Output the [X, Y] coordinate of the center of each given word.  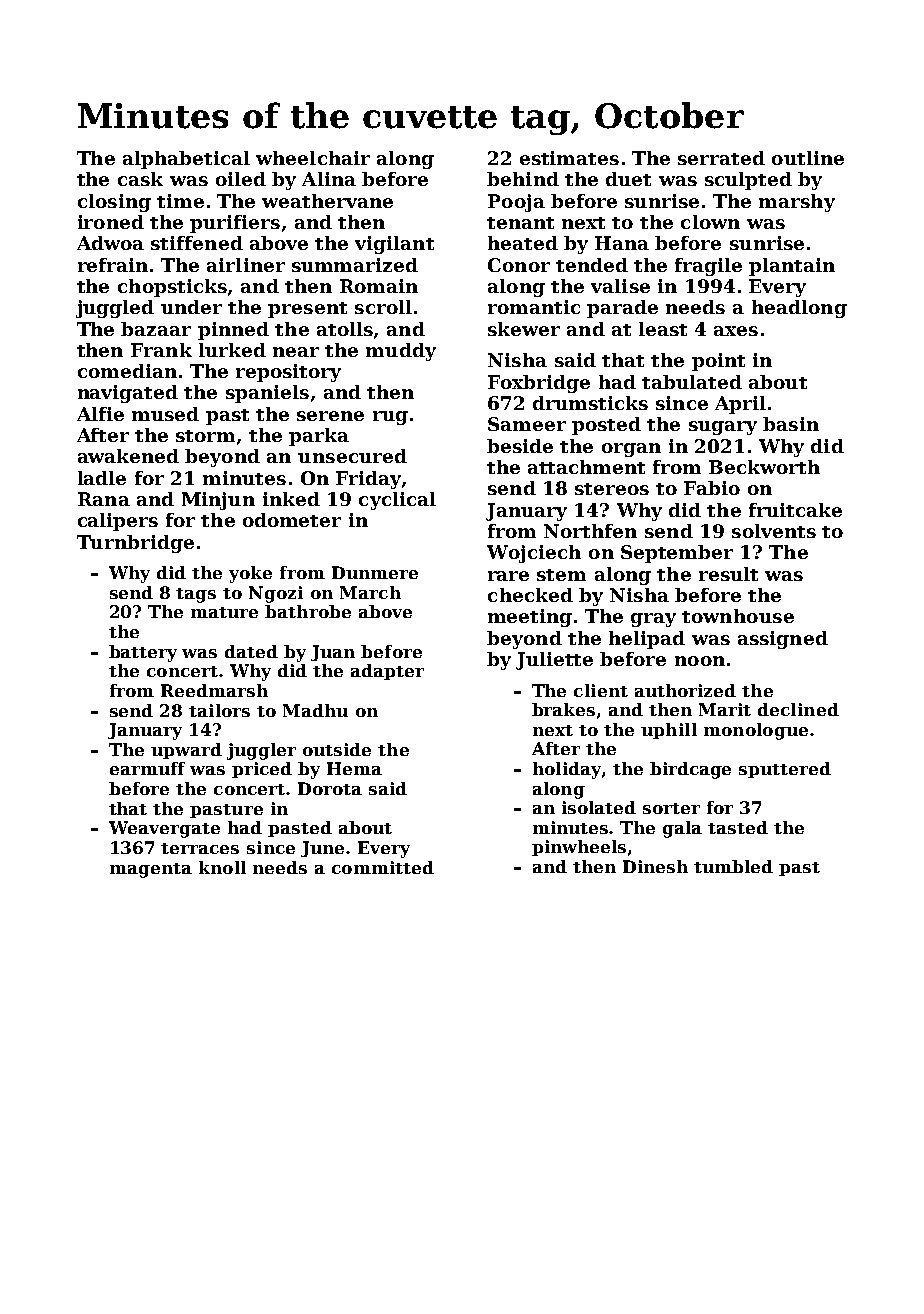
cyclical [397, 501]
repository [288, 373]
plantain [792, 267]
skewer [524, 329]
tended [592, 265]
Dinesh [655, 866]
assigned [783, 640]
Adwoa [110, 243]
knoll [222, 867]
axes [736, 331]
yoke [250, 574]
